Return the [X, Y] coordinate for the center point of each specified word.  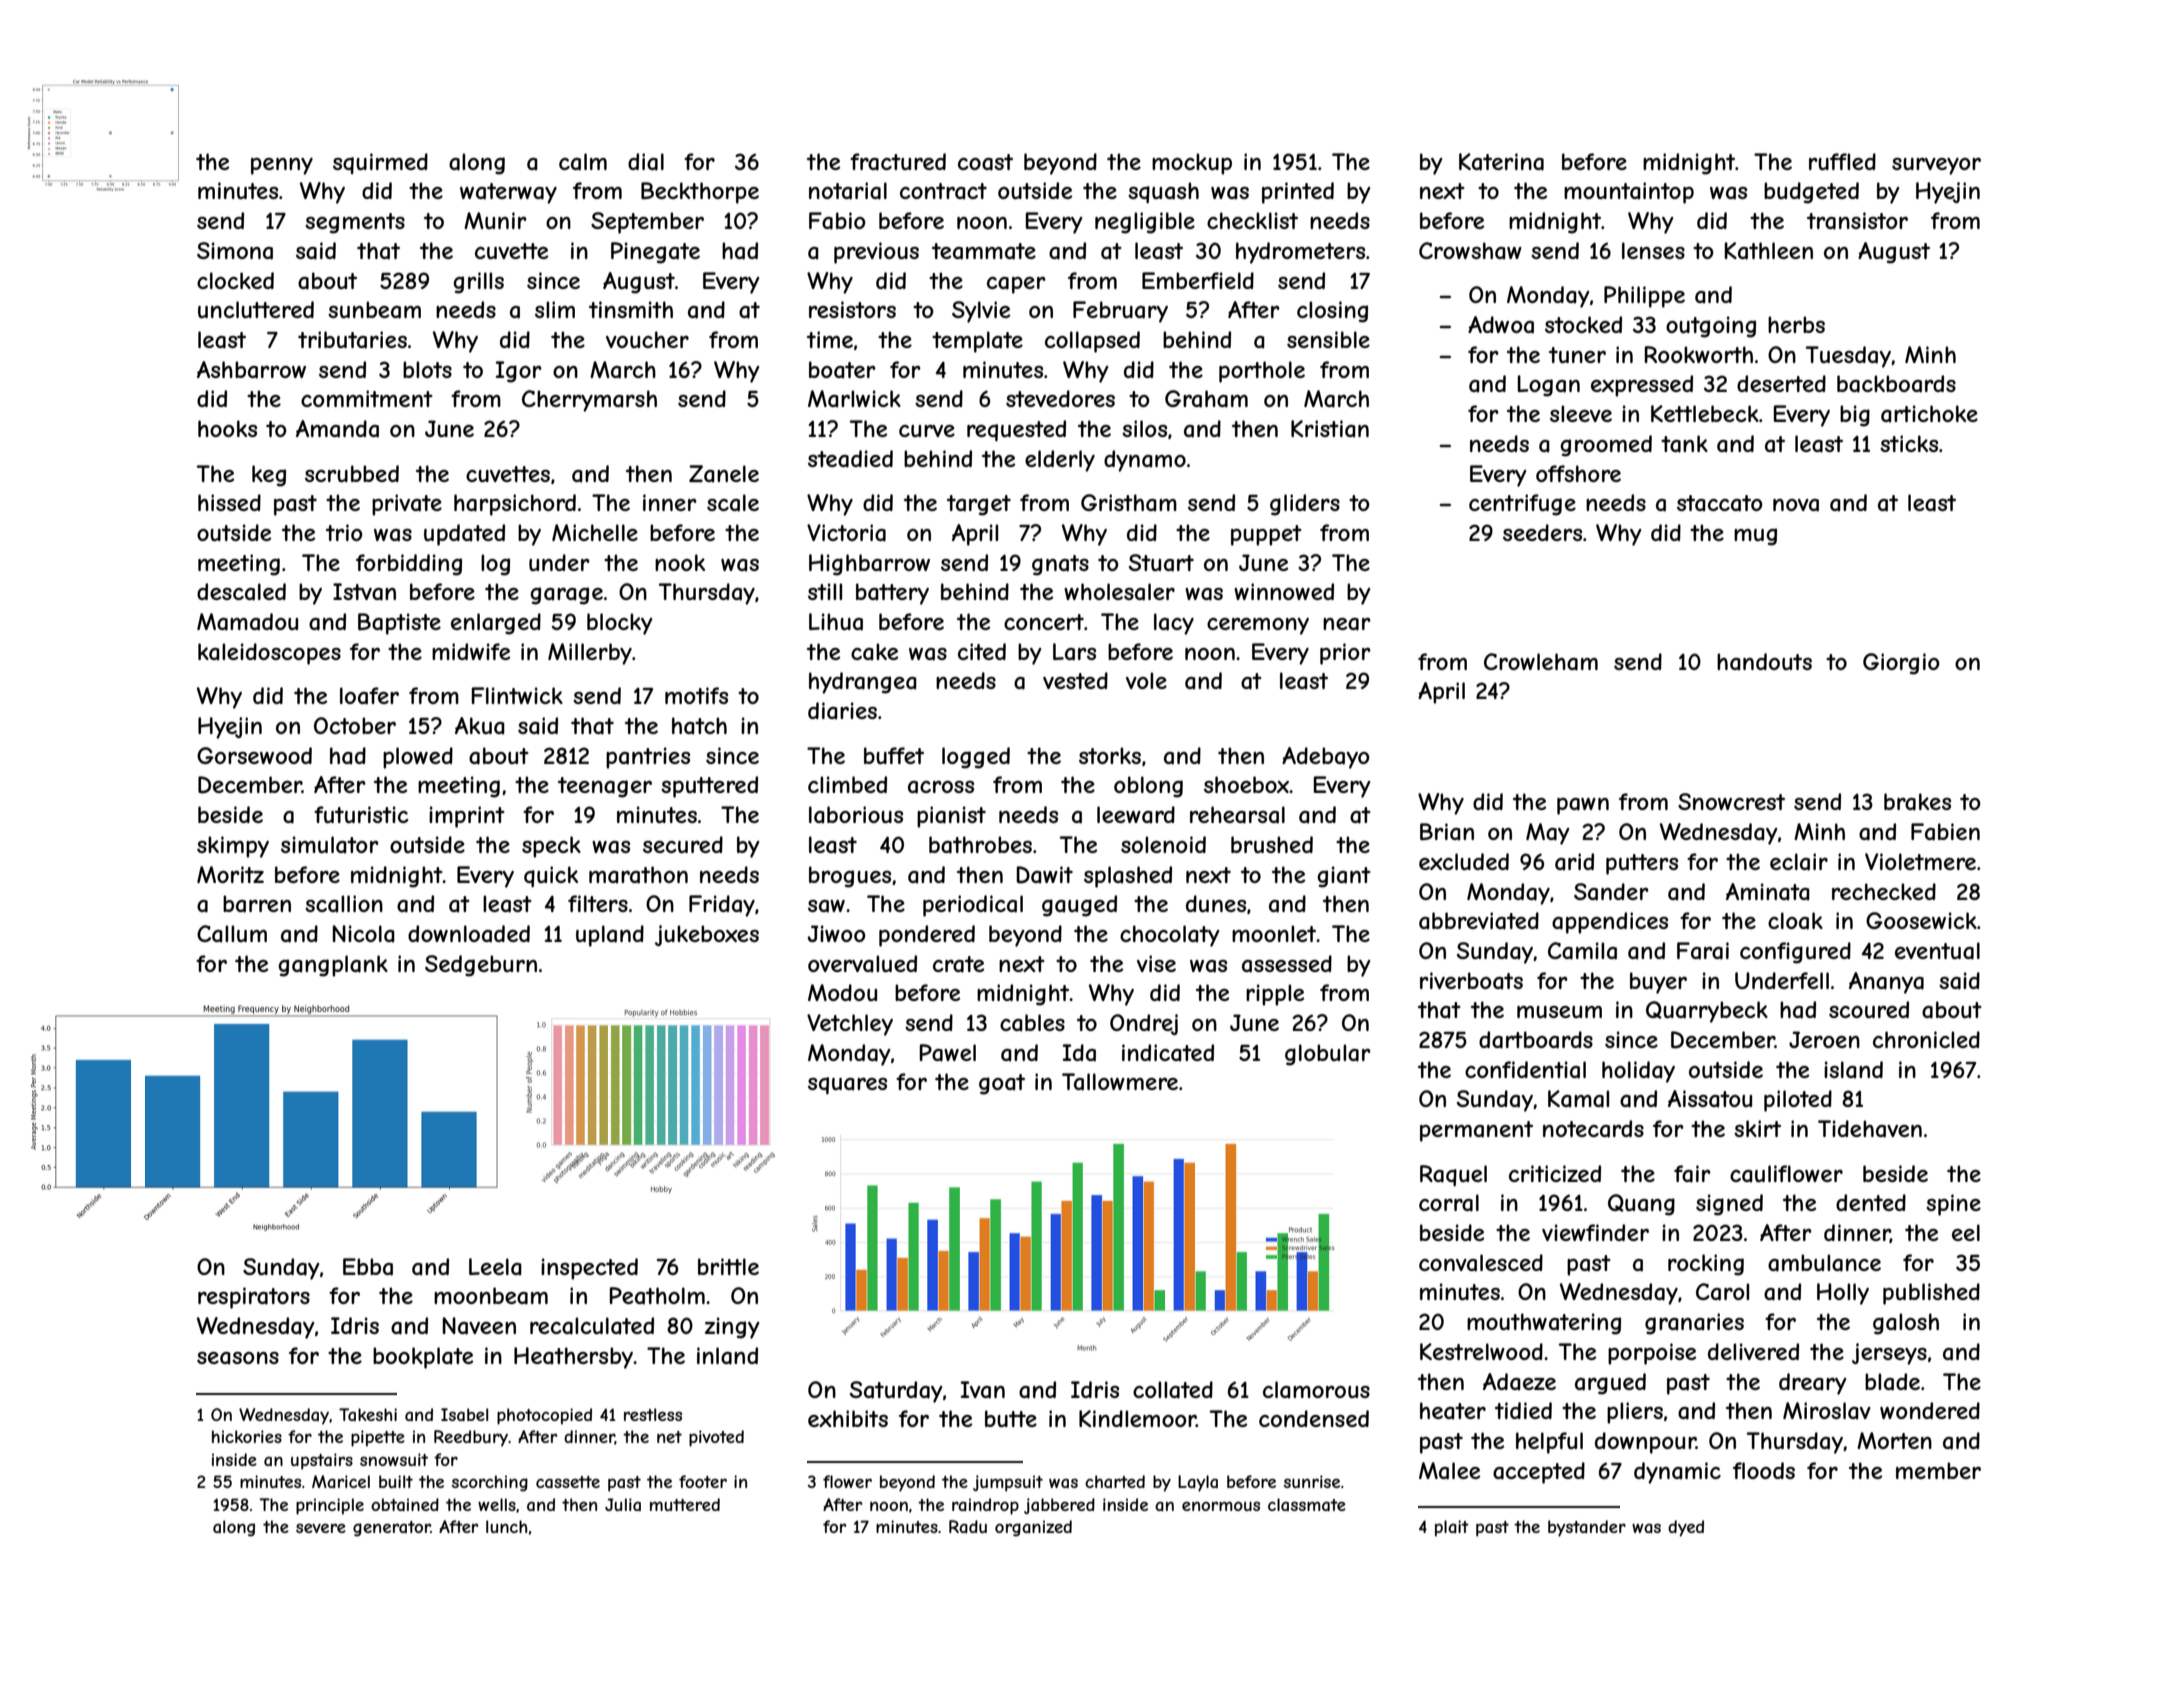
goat [1002, 1084]
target [979, 505]
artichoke [1929, 414]
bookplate [423, 1358]
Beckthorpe [700, 193]
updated [464, 535]
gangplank [333, 966]
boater [842, 370]
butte [1011, 1418]
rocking [1706, 1265]
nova [1796, 505]
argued [1610, 1384]
